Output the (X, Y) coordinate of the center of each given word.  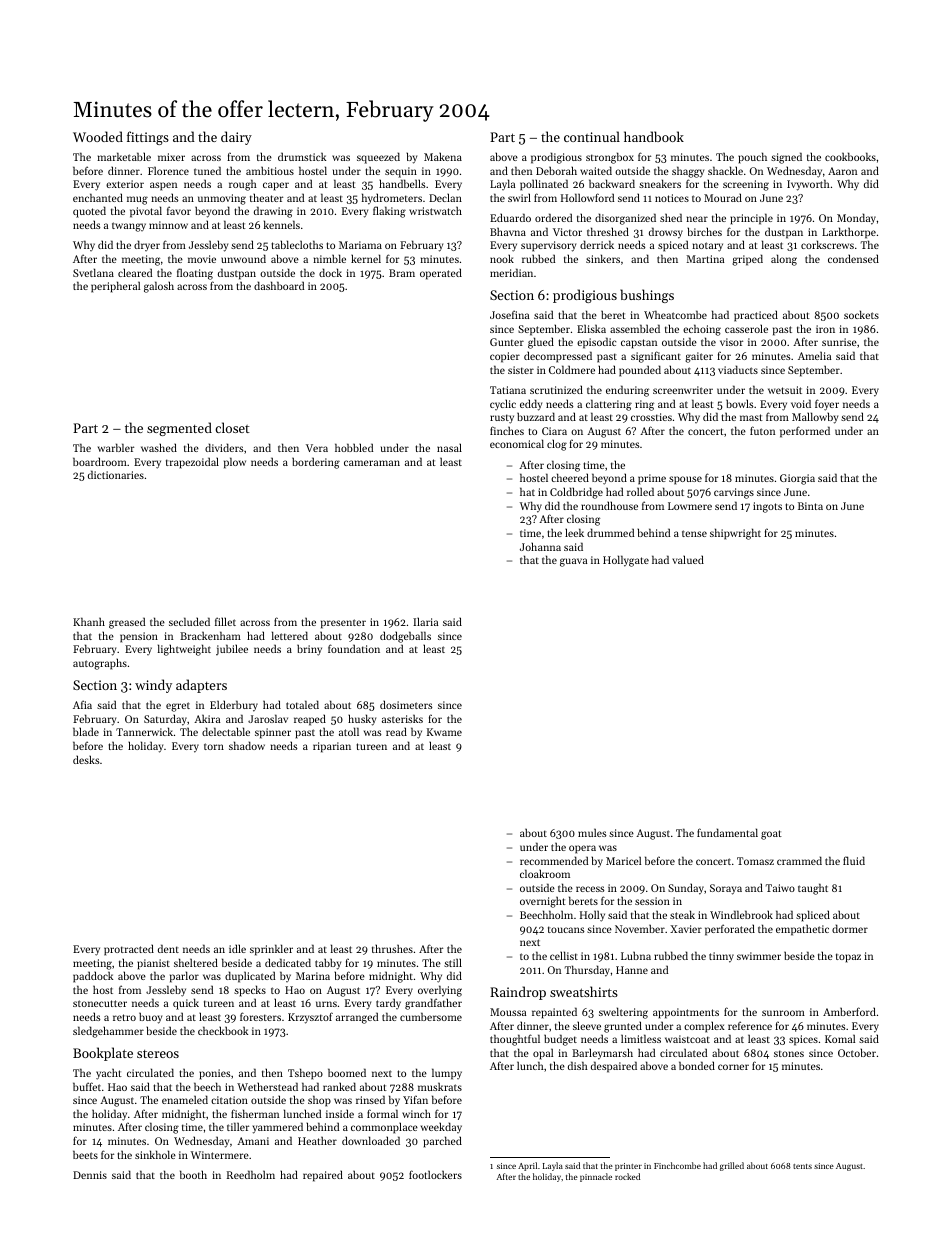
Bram (402, 273)
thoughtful (515, 1040)
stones (789, 1053)
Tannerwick (144, 731)
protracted (129, 950)
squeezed (378, 158)
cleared (135, 272)
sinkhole (155, 1154)
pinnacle (596, 1177)
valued (688, 559)
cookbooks (850, 156)
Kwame (444, 732)
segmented (179, 429)
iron (825, 329)
